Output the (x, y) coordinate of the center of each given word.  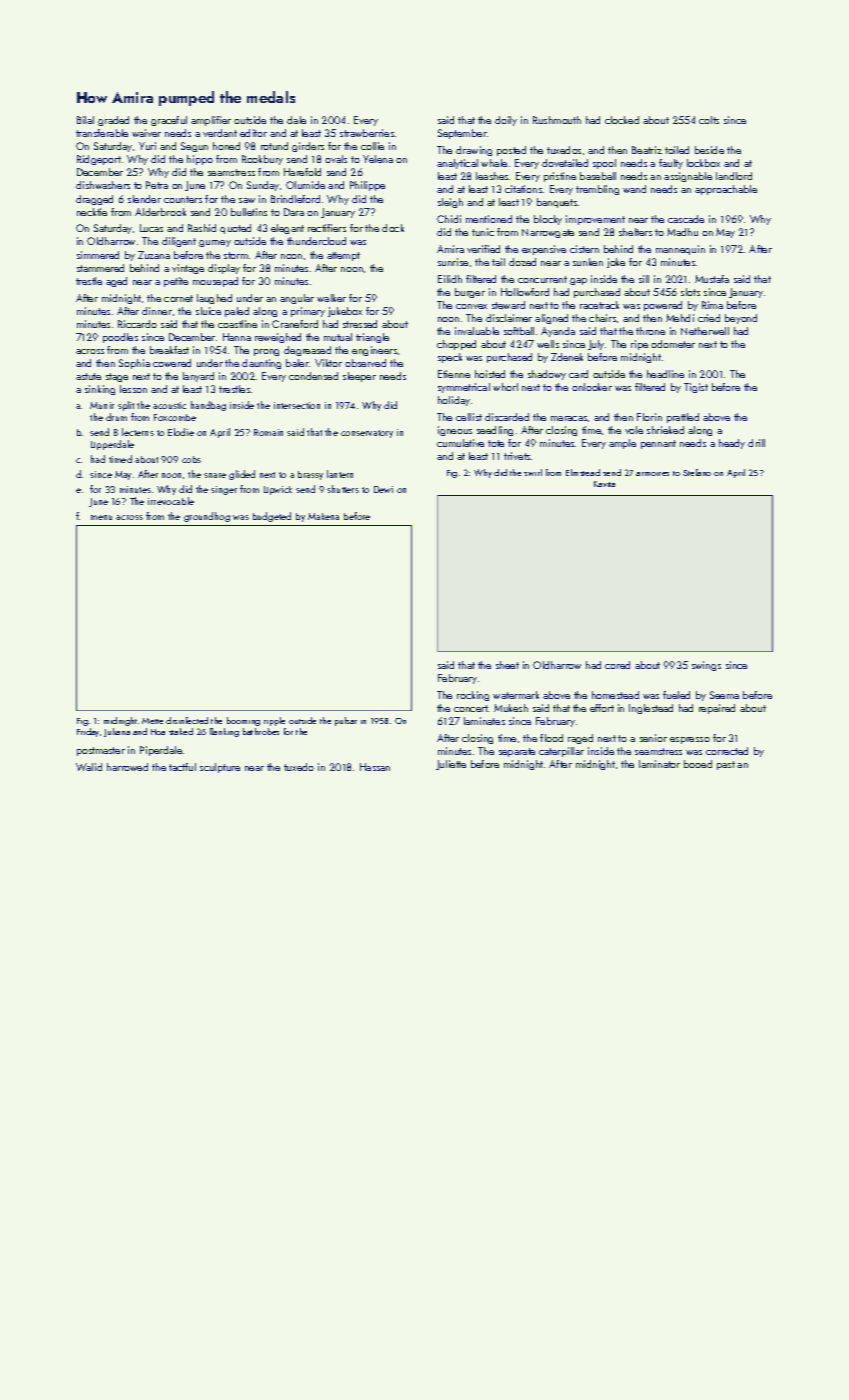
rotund (274, 146)
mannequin (680, 250)
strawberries (367, 133)
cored (617, 665)
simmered (98, 255)
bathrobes (261, 731)
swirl (533, 472)
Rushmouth (557, 120)
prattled (683, 418)
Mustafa (712, 279)
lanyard (198, 377)
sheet (507, 665)
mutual (338, 337)
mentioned (489, 219)
